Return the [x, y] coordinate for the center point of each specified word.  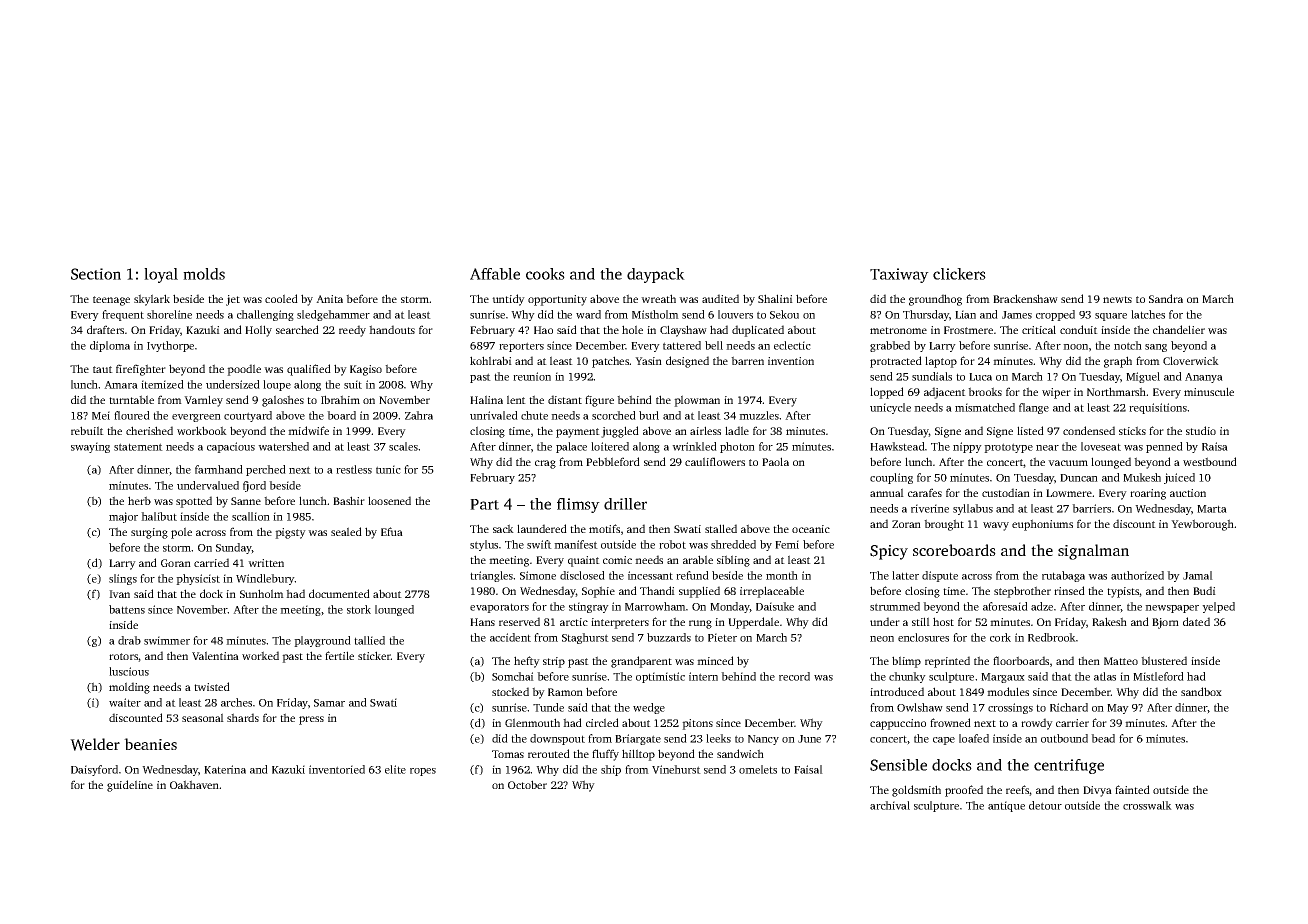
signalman [1093, 552]
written [266, 563]
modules [1008, 691]
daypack [656, 275]
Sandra [1166, 298]
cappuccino [898, 724]
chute [534, 415]
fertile [339, 655]
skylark [152, 300]
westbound [1210, 461]
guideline [130, 786]
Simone [538, 575]
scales [403, 446]
